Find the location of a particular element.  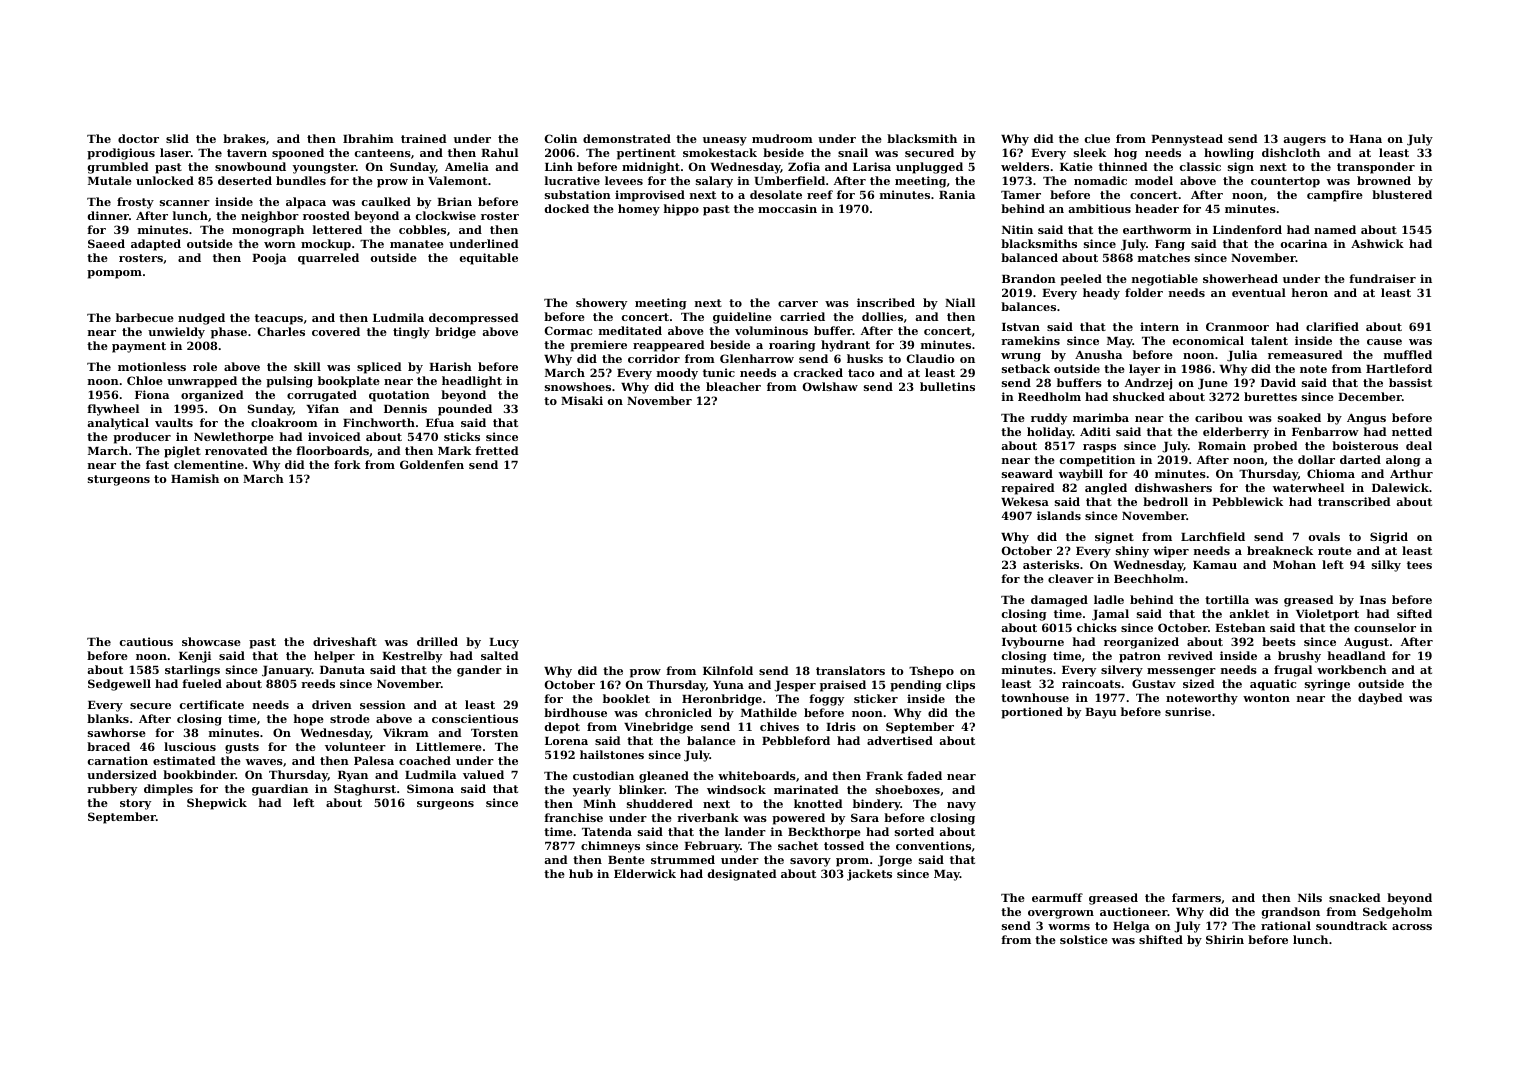

Valemont is located at coordinates (457, 180).
